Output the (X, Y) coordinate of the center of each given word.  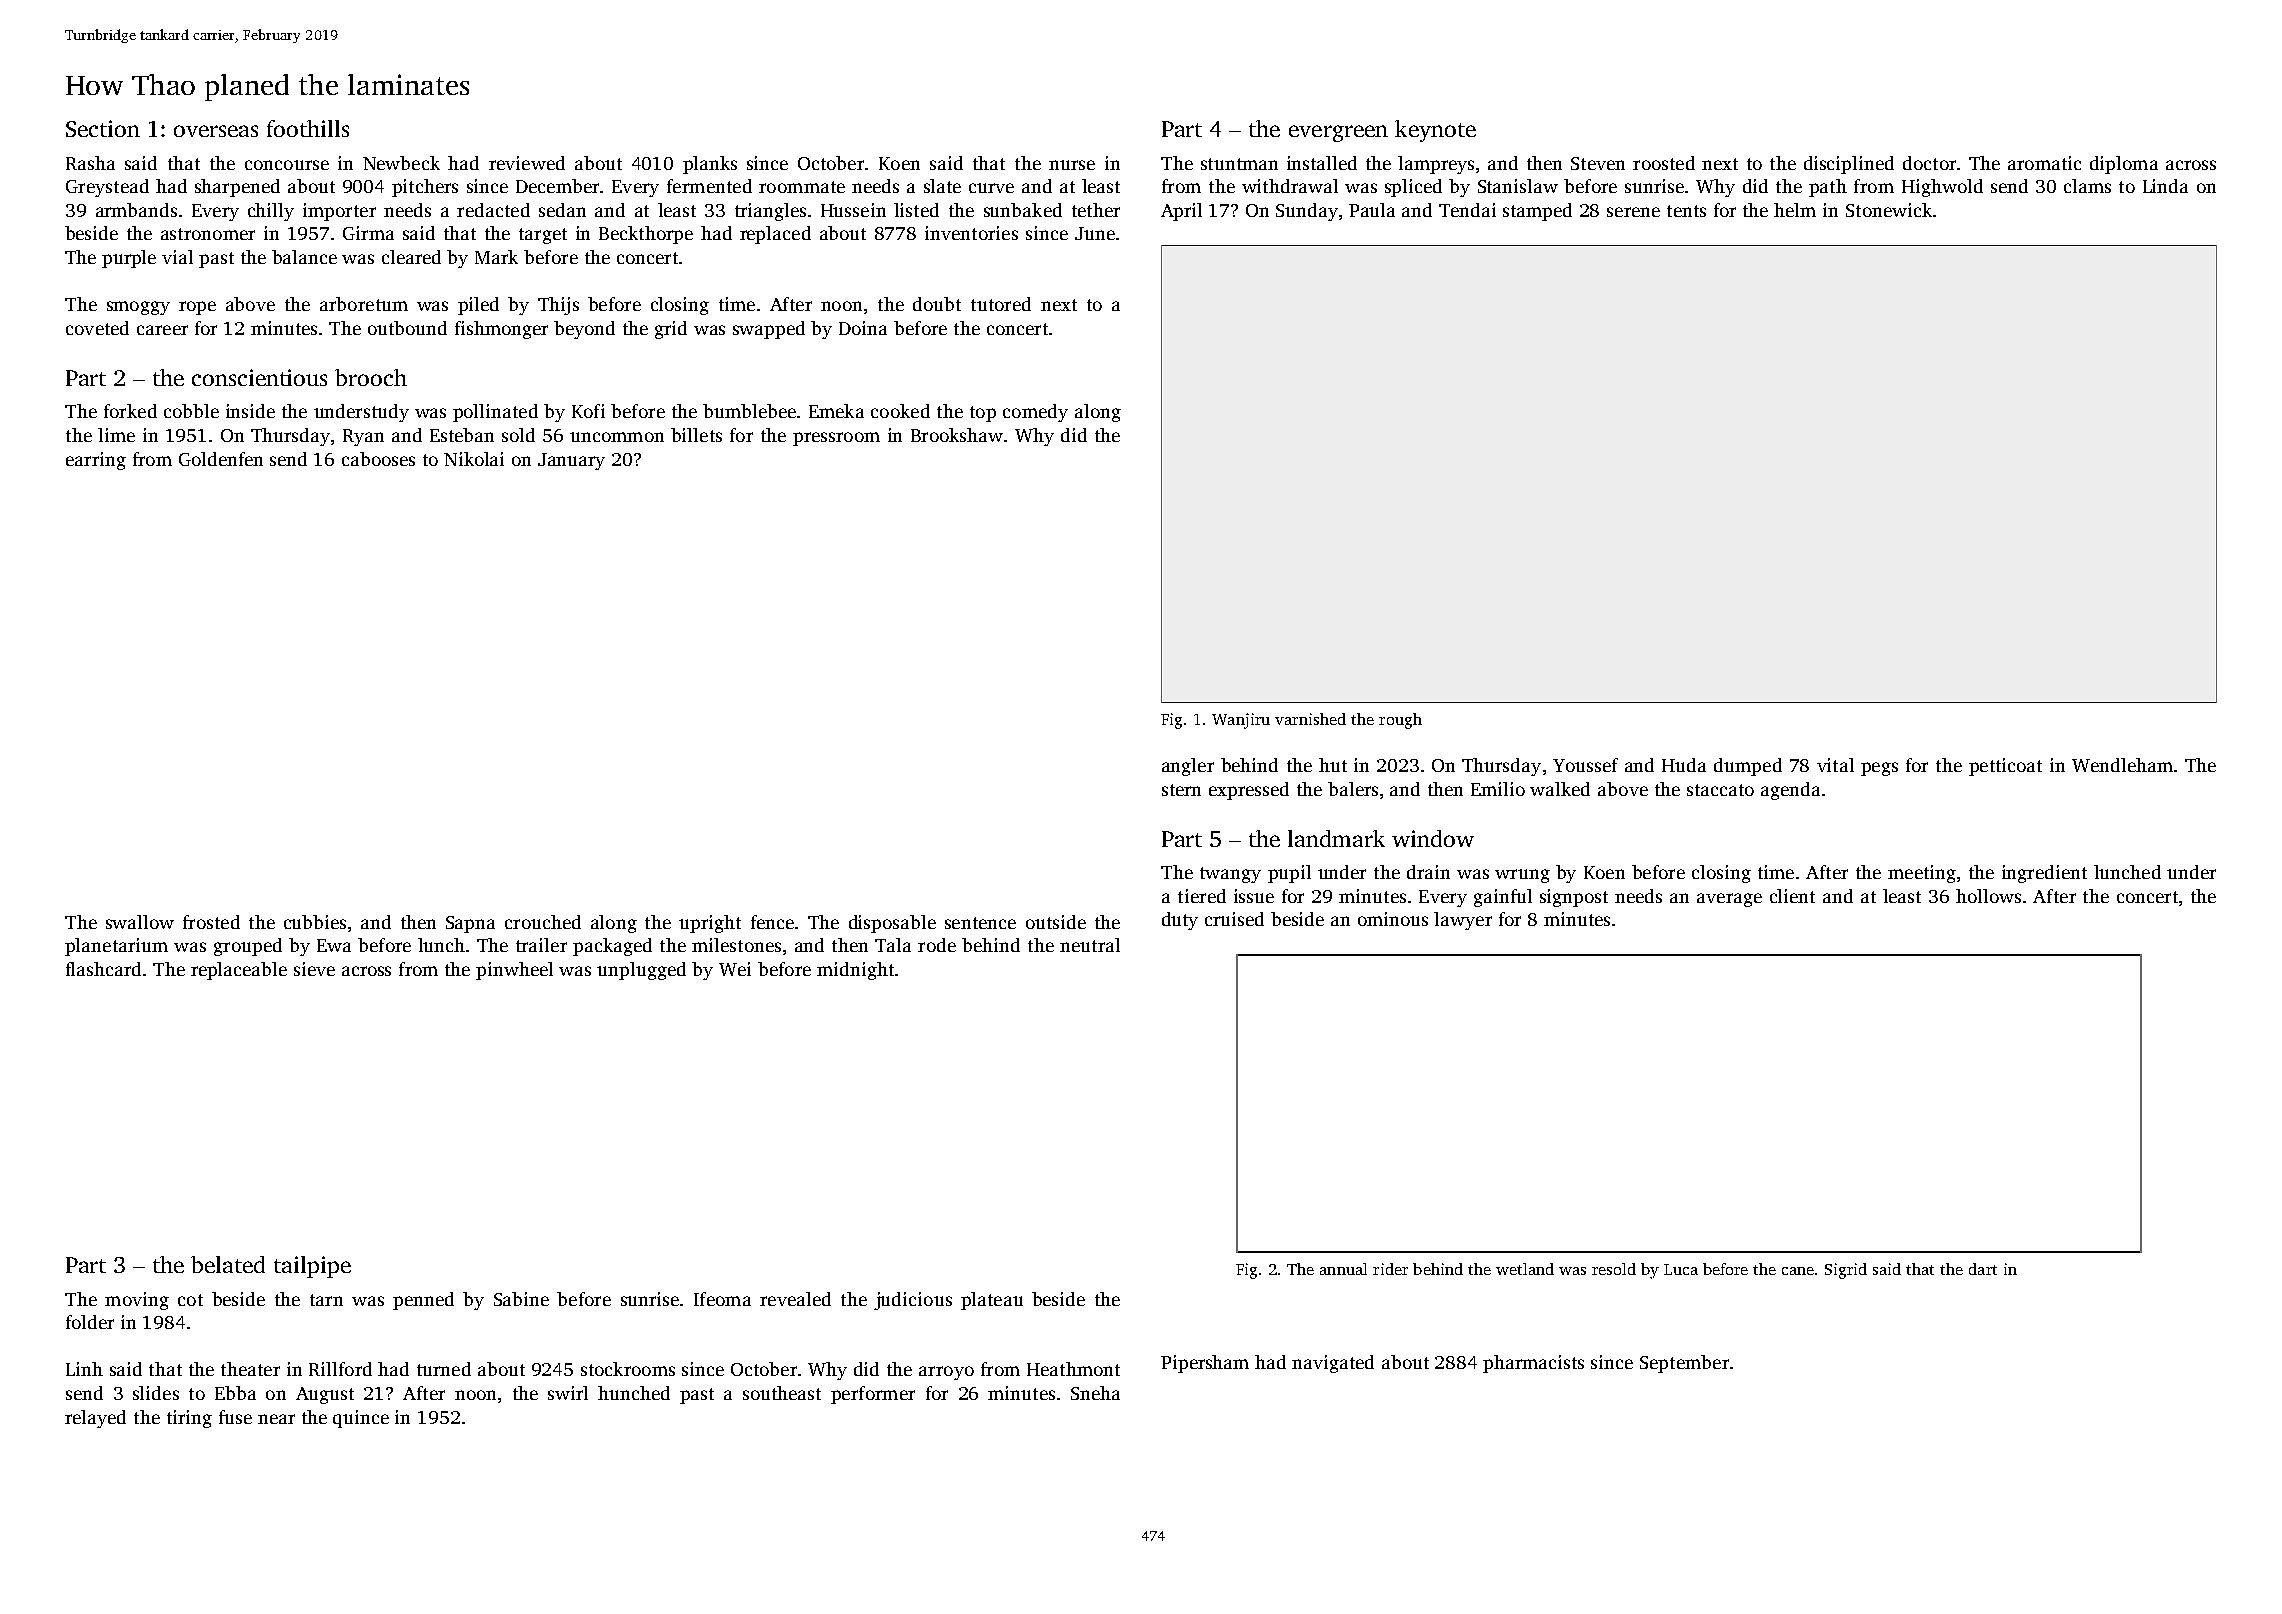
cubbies (315, 922)
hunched (634, 1393)
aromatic (2044, 163)
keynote (1435, 131)
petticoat (2005, 767)
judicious (913, 1301)
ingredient (2044, 874)
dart (1983, 1269)
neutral (1090, 945)
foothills (308, 128)
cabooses (378, 459)
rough (1400, 721)
